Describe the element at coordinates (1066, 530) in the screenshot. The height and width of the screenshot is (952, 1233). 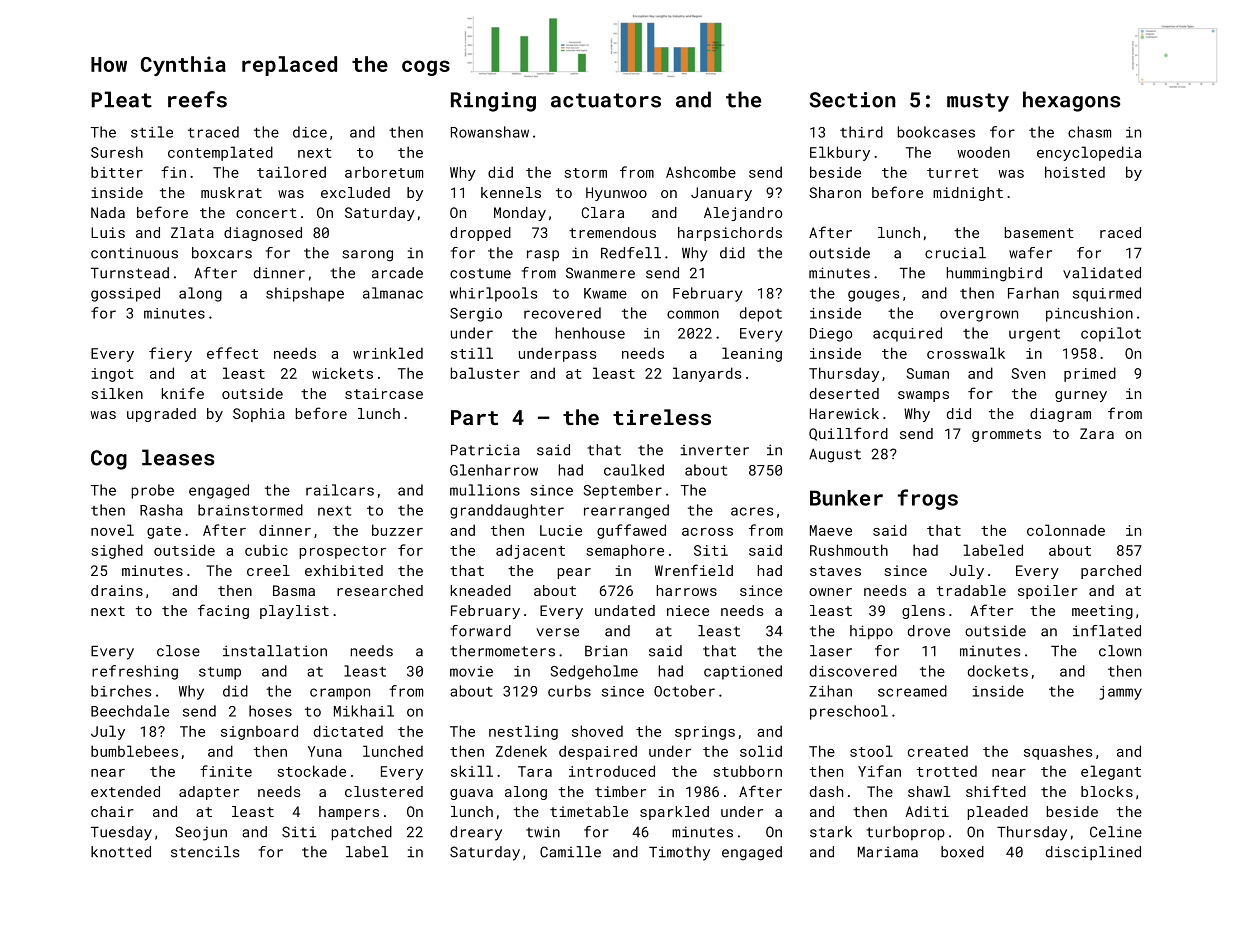
I see `colonnade` at that location.
